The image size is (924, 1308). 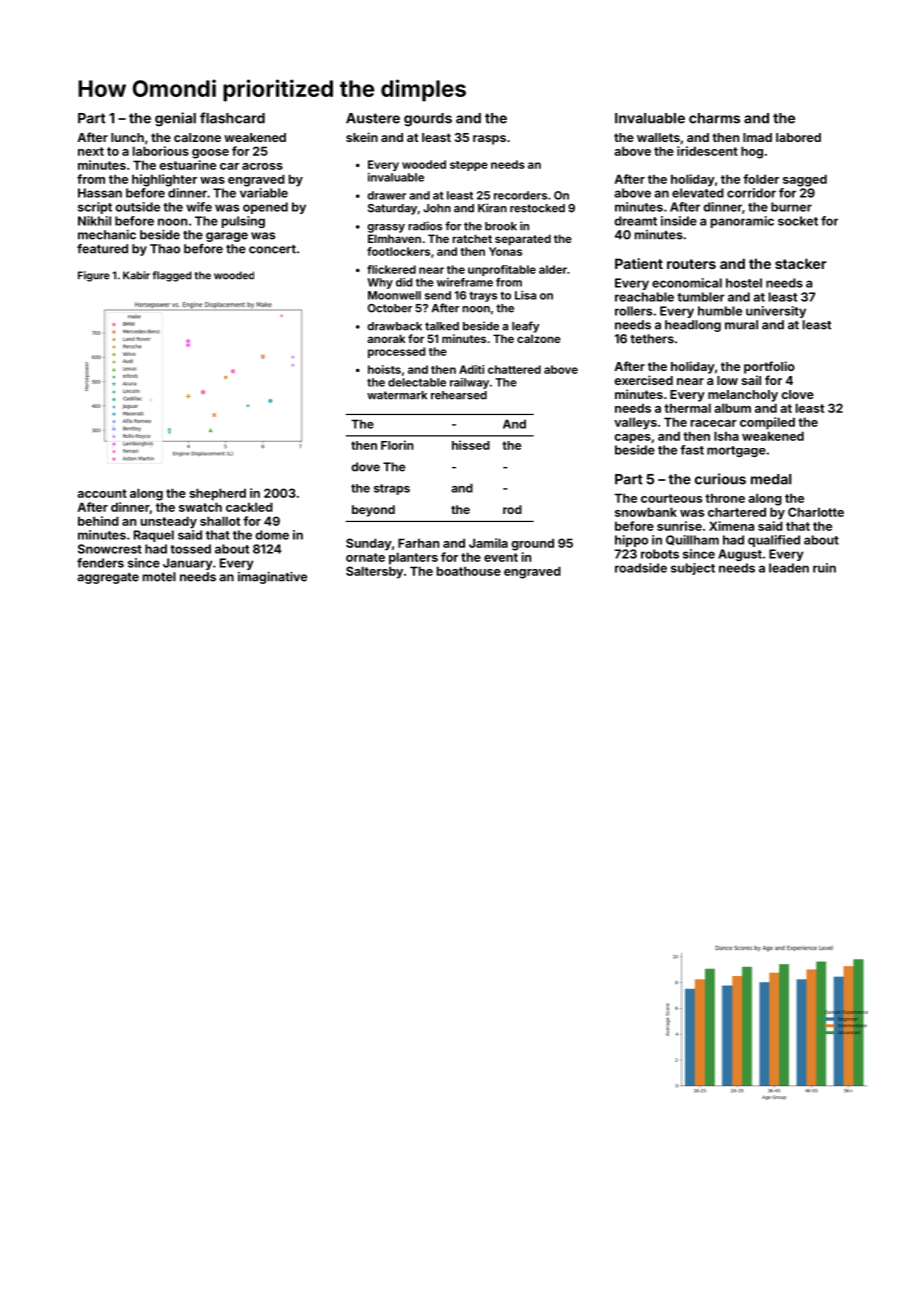 What do you see at coordinates (501, 557) in the document?
I see `event` at bounding box center [501, 557].
